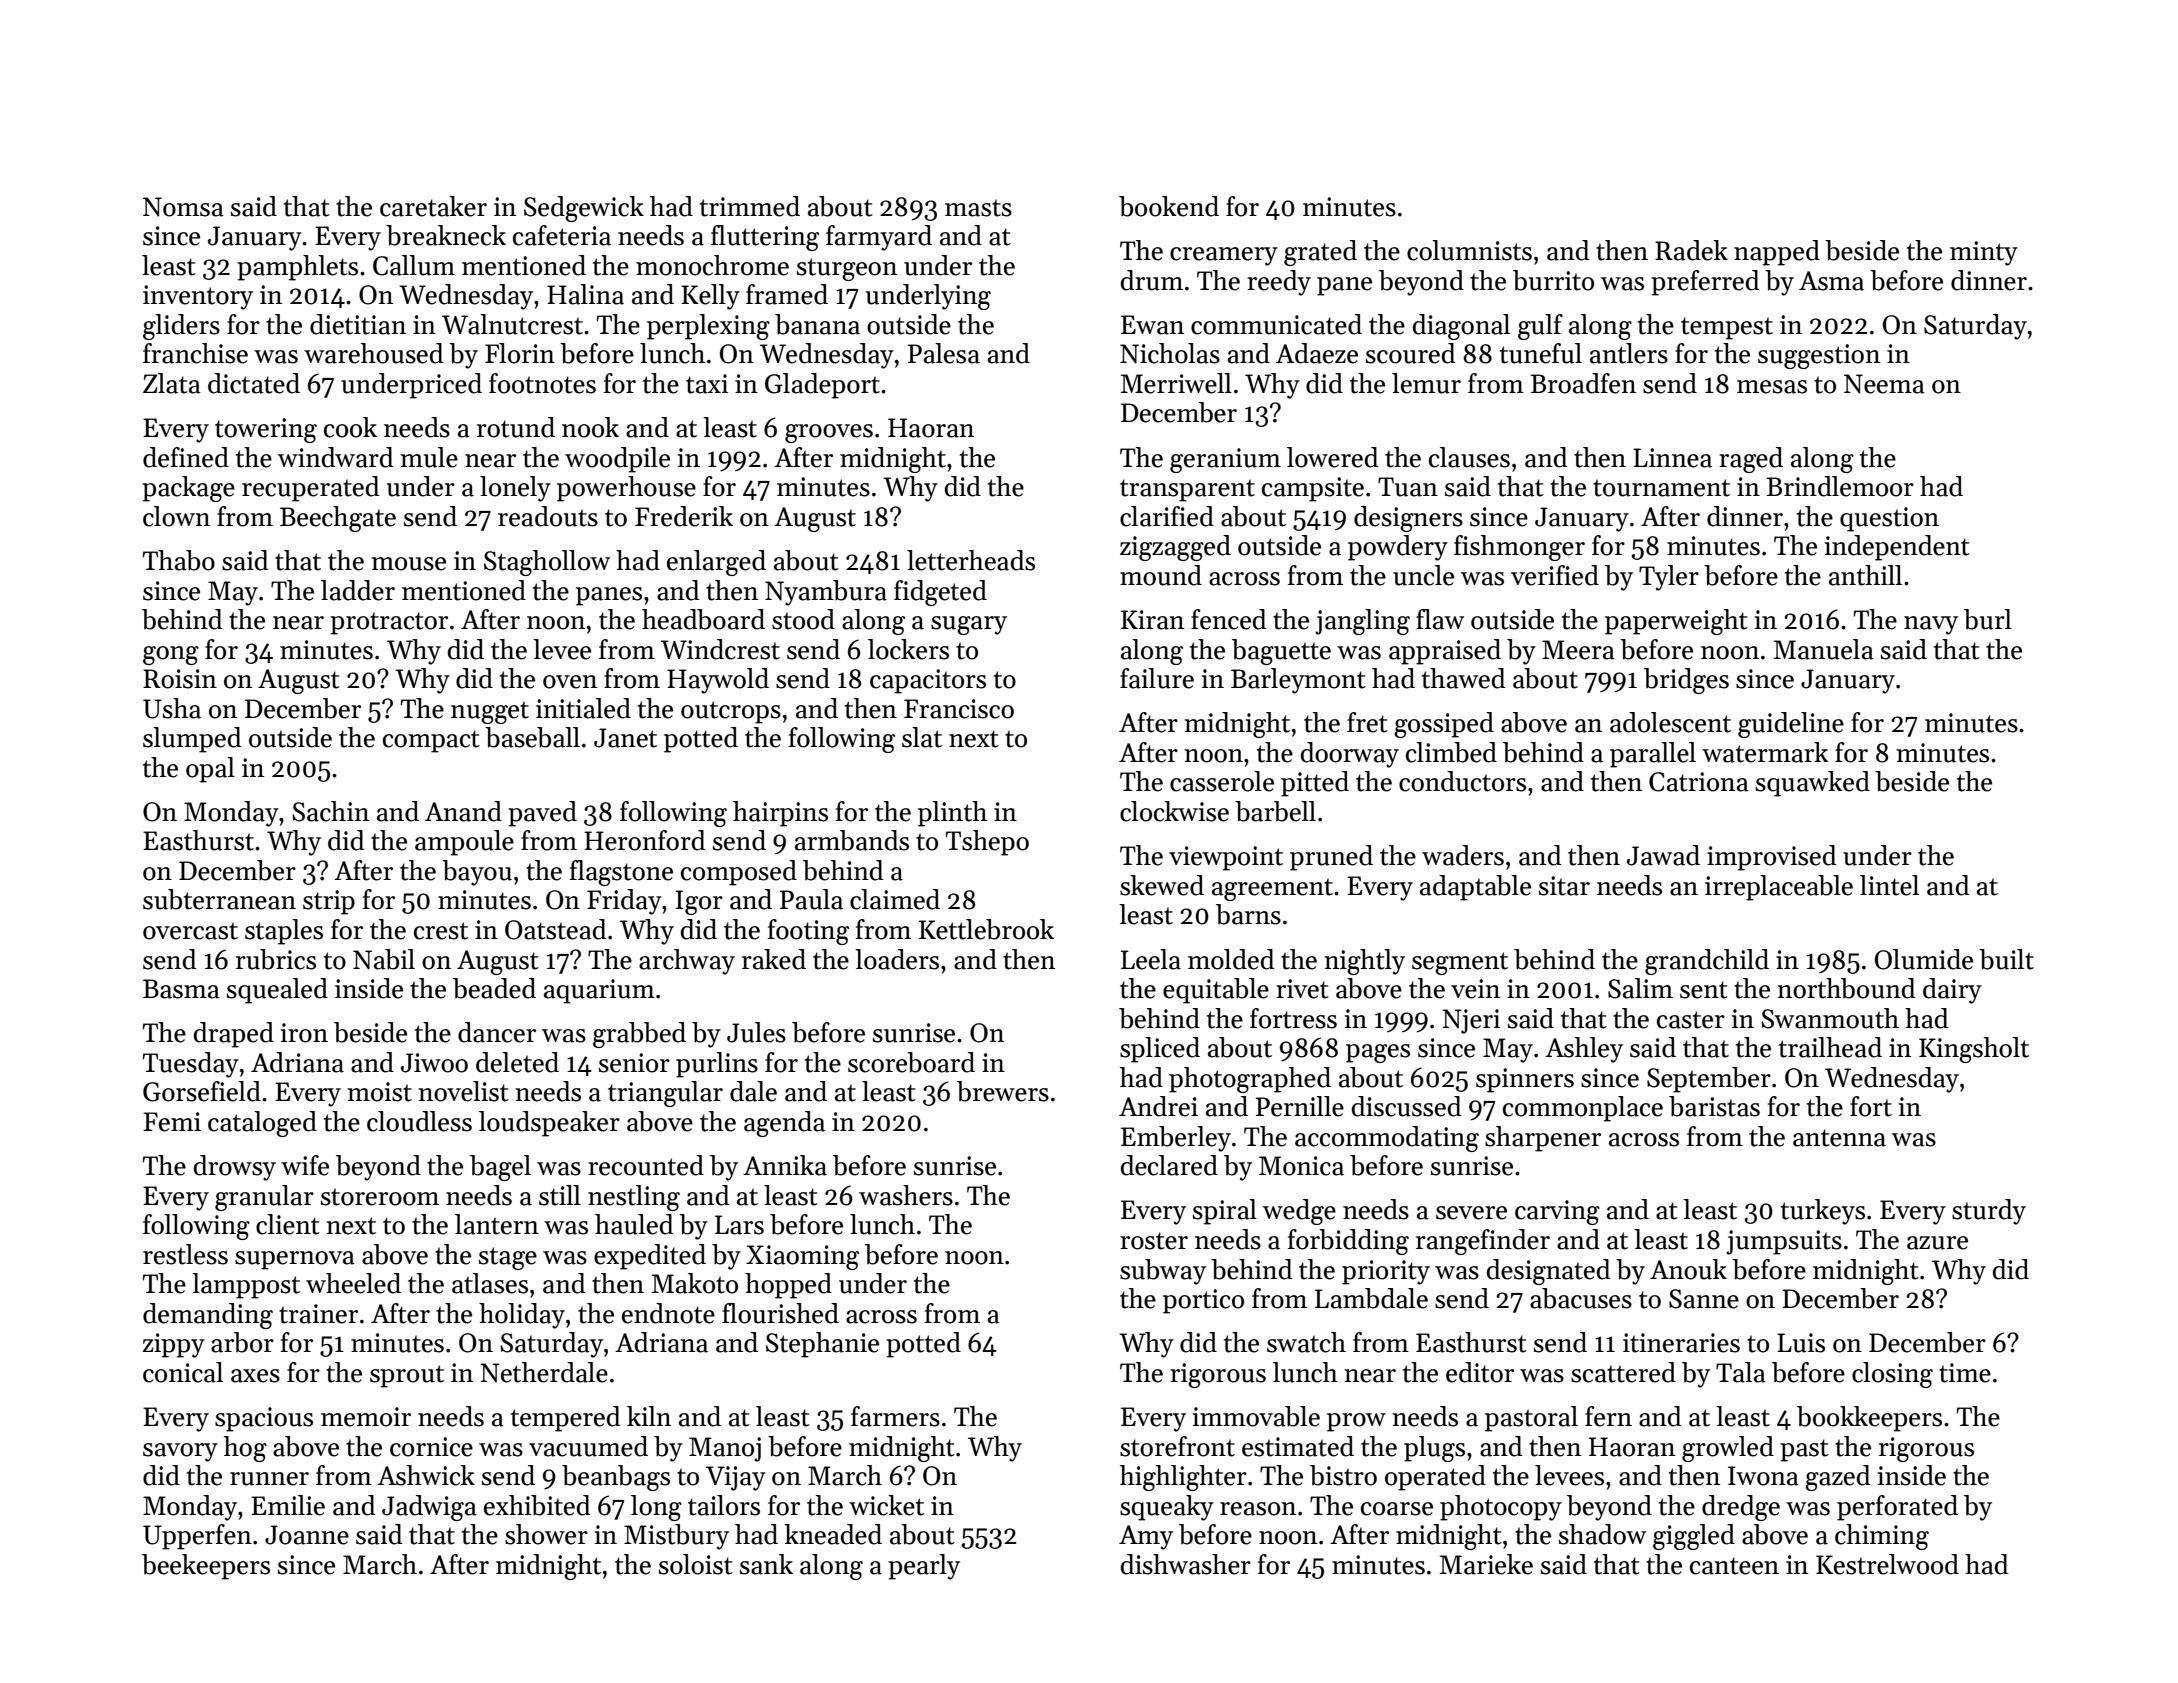 Image resolution: width=2178 pixels, height=1683 pixels. Describe the element at coordinates (1167, 516) in the image. I see `clarified` at that location.
